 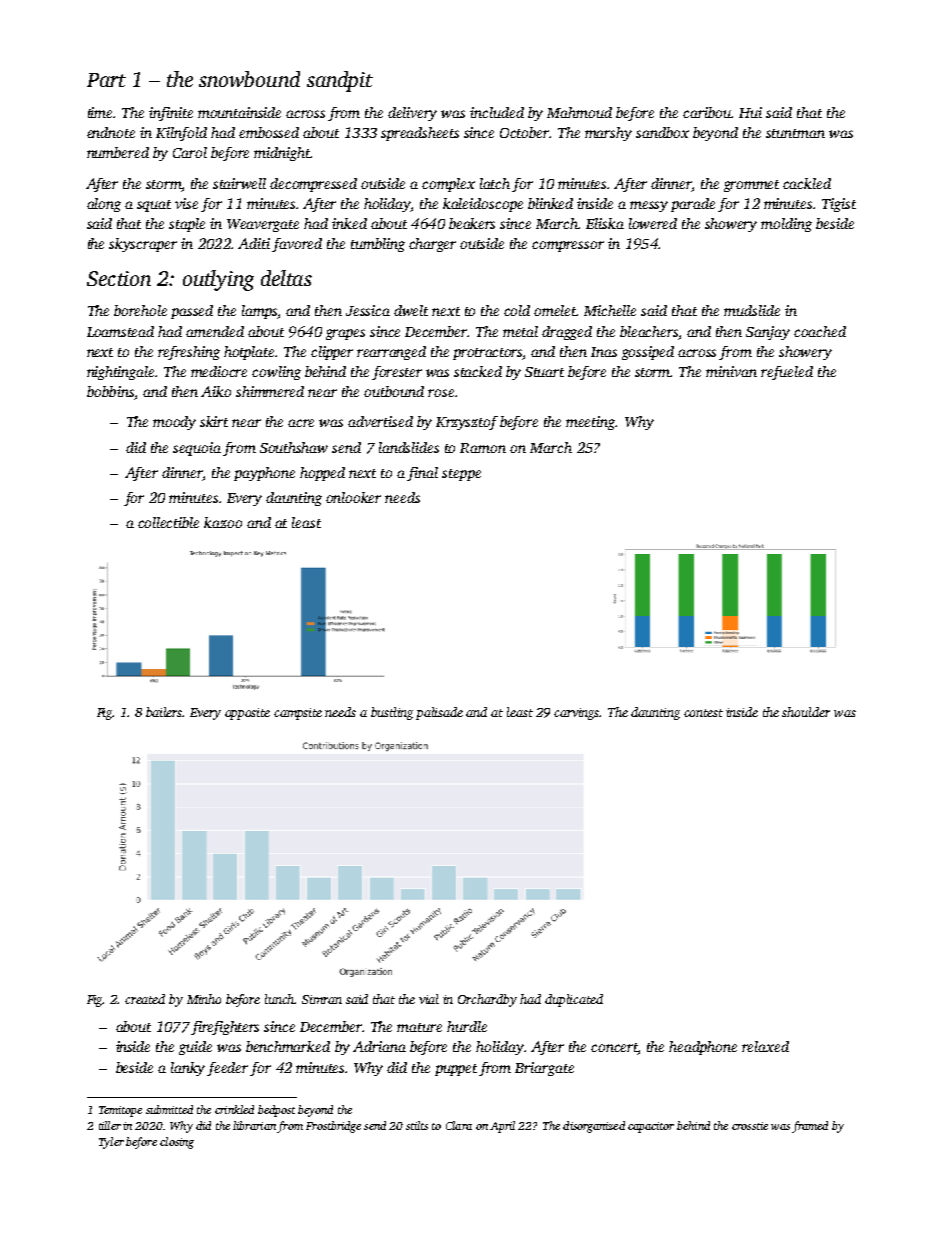 What do you see at coordinates (820, 331) in the document?
I see `coached` at bounding box center [820, 331].
